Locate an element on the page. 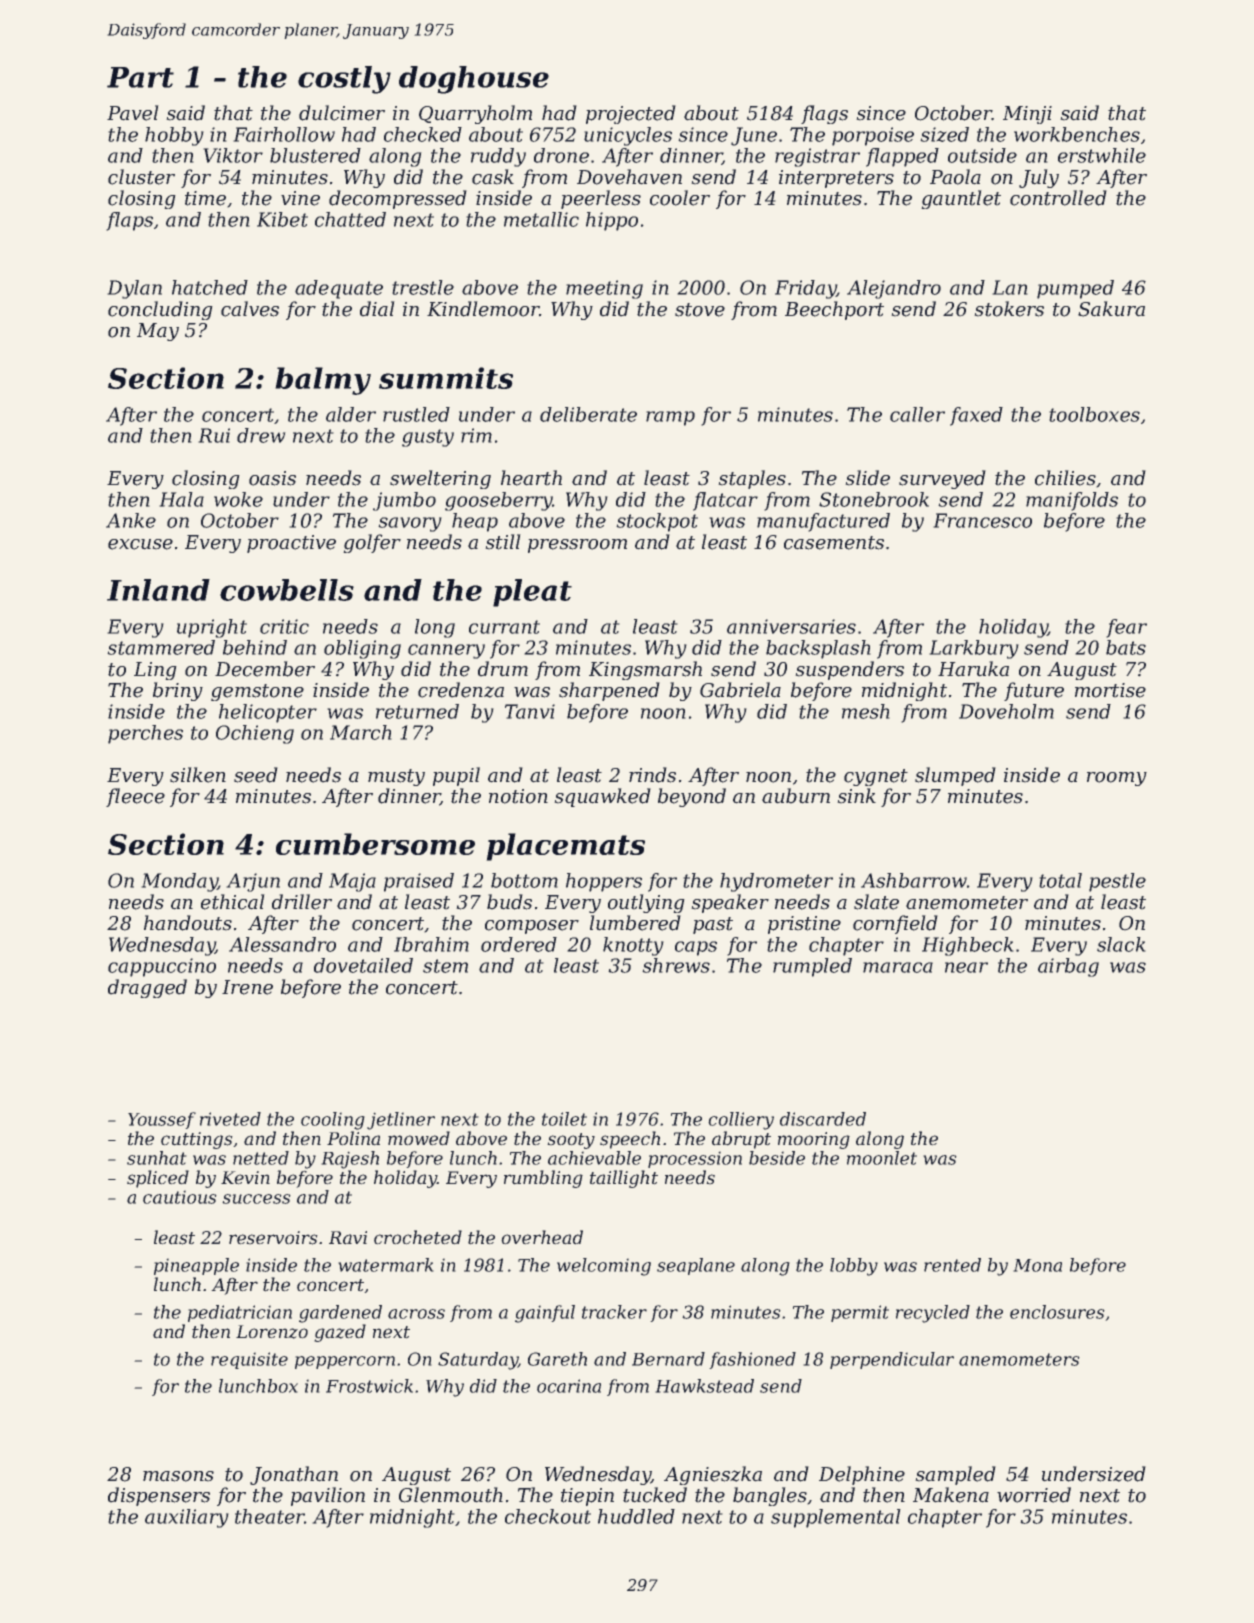 Image resolution: width=1254 pixels, height=1623 pixels. airbag is located at coordinates (1068, 967).
